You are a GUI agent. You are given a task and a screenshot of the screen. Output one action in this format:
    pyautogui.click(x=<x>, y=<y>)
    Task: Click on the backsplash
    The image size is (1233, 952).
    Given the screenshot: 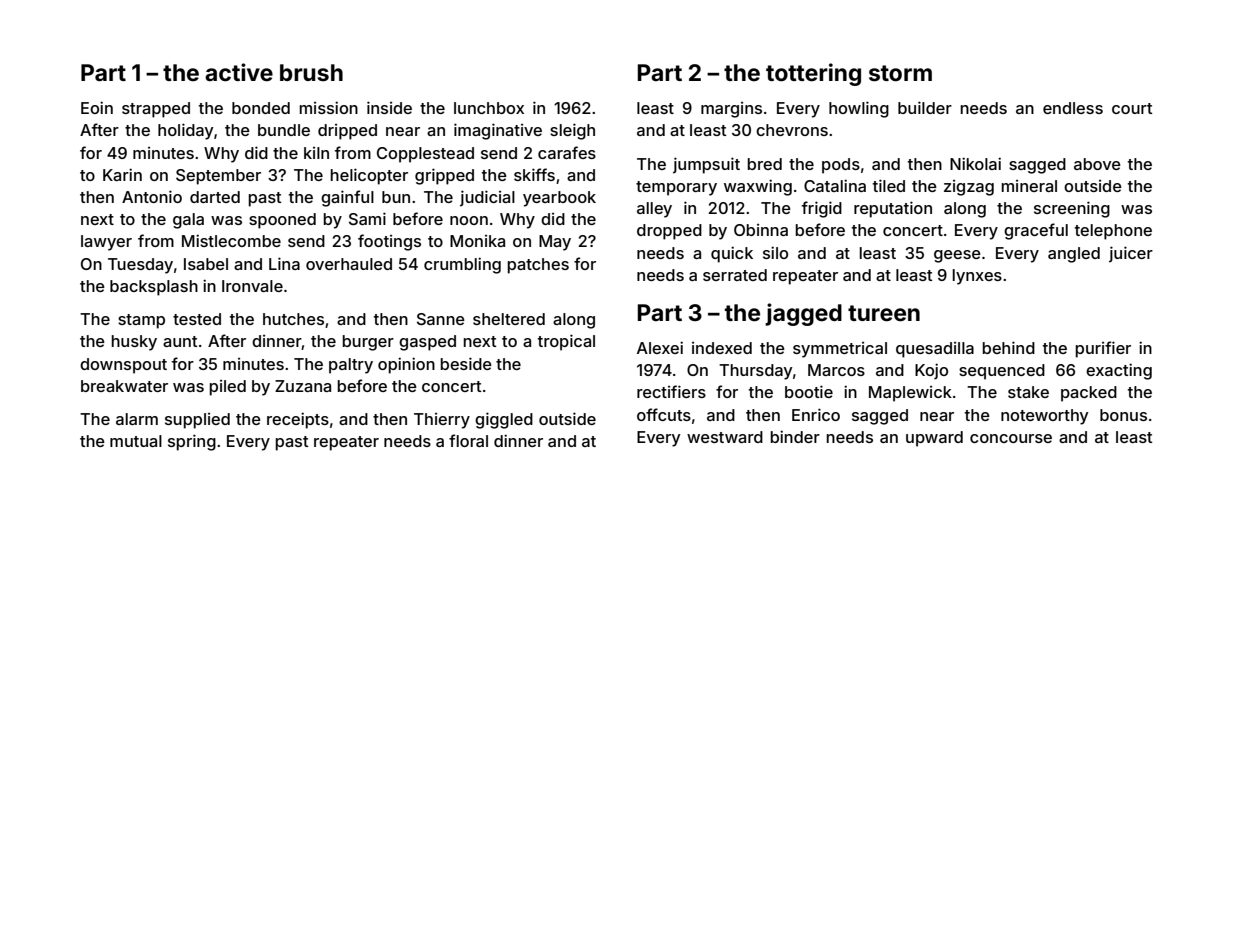 What is the action you would take?
    pyautogui.click(x=154, y=288)
